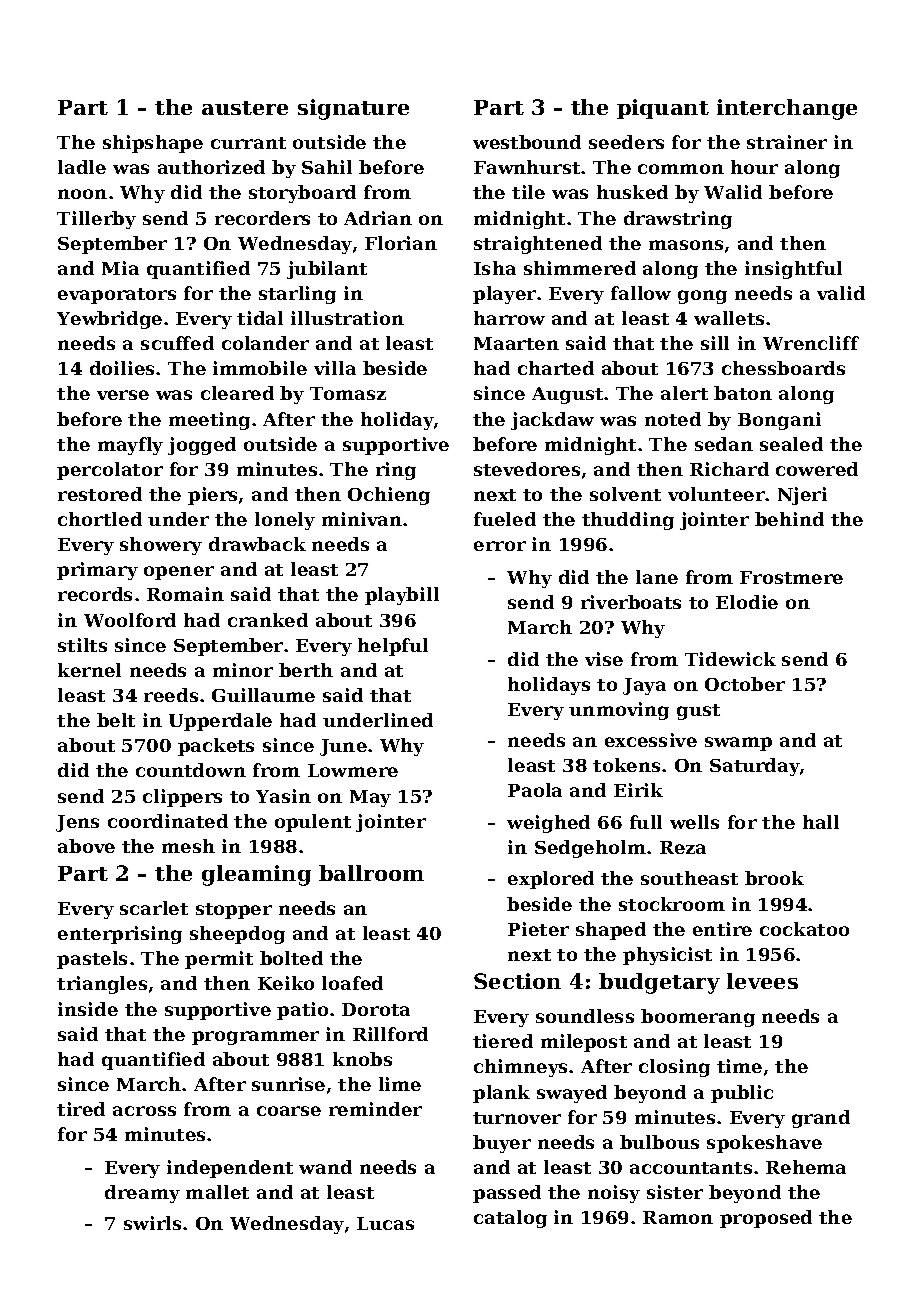 The height and width of the page is (1314, 924). Describe the element at coordinates (142, 1194) in the page. I see `dreamy` at that location.
